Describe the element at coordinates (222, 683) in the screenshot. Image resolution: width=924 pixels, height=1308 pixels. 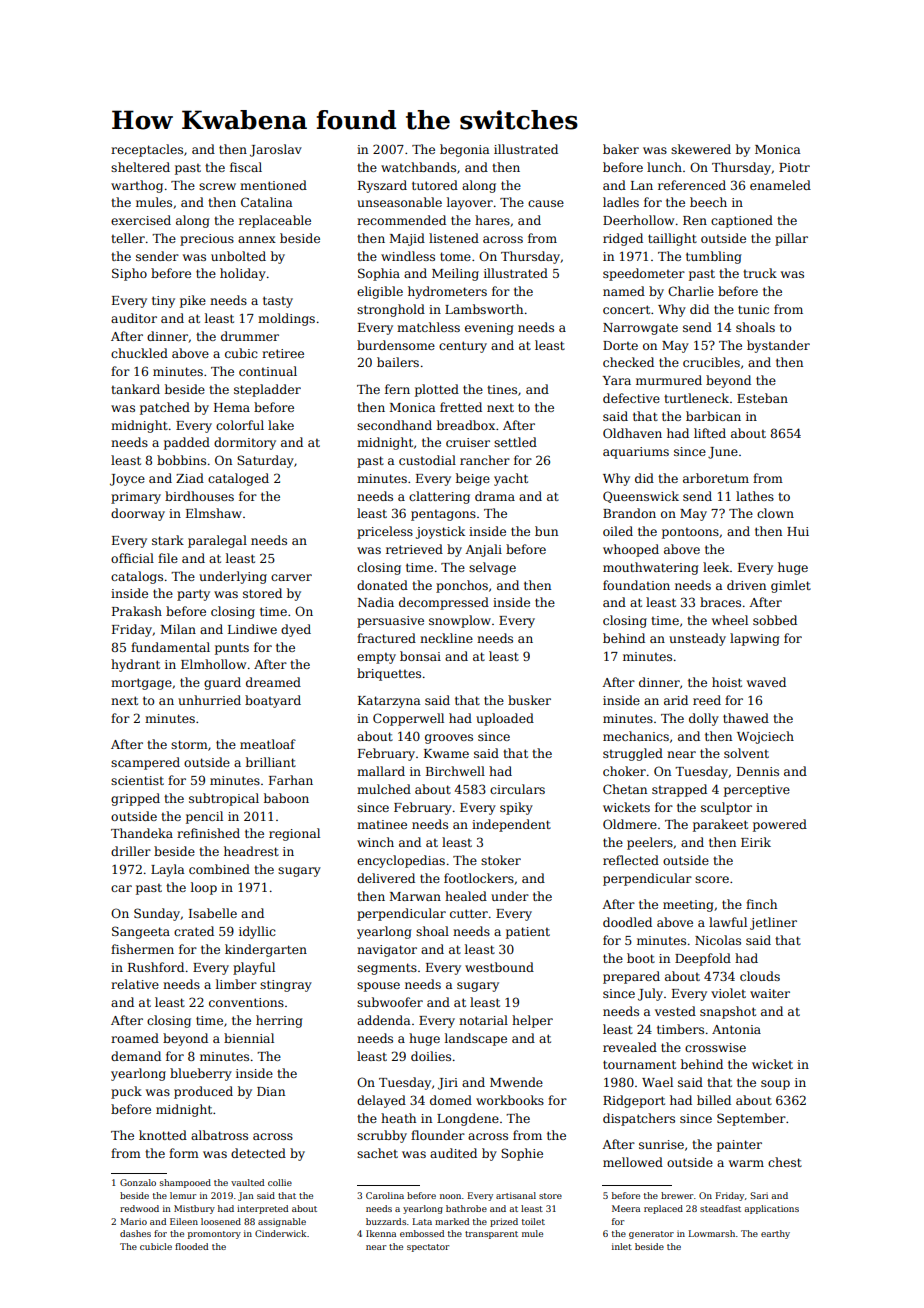
I see `guard` at that location.
